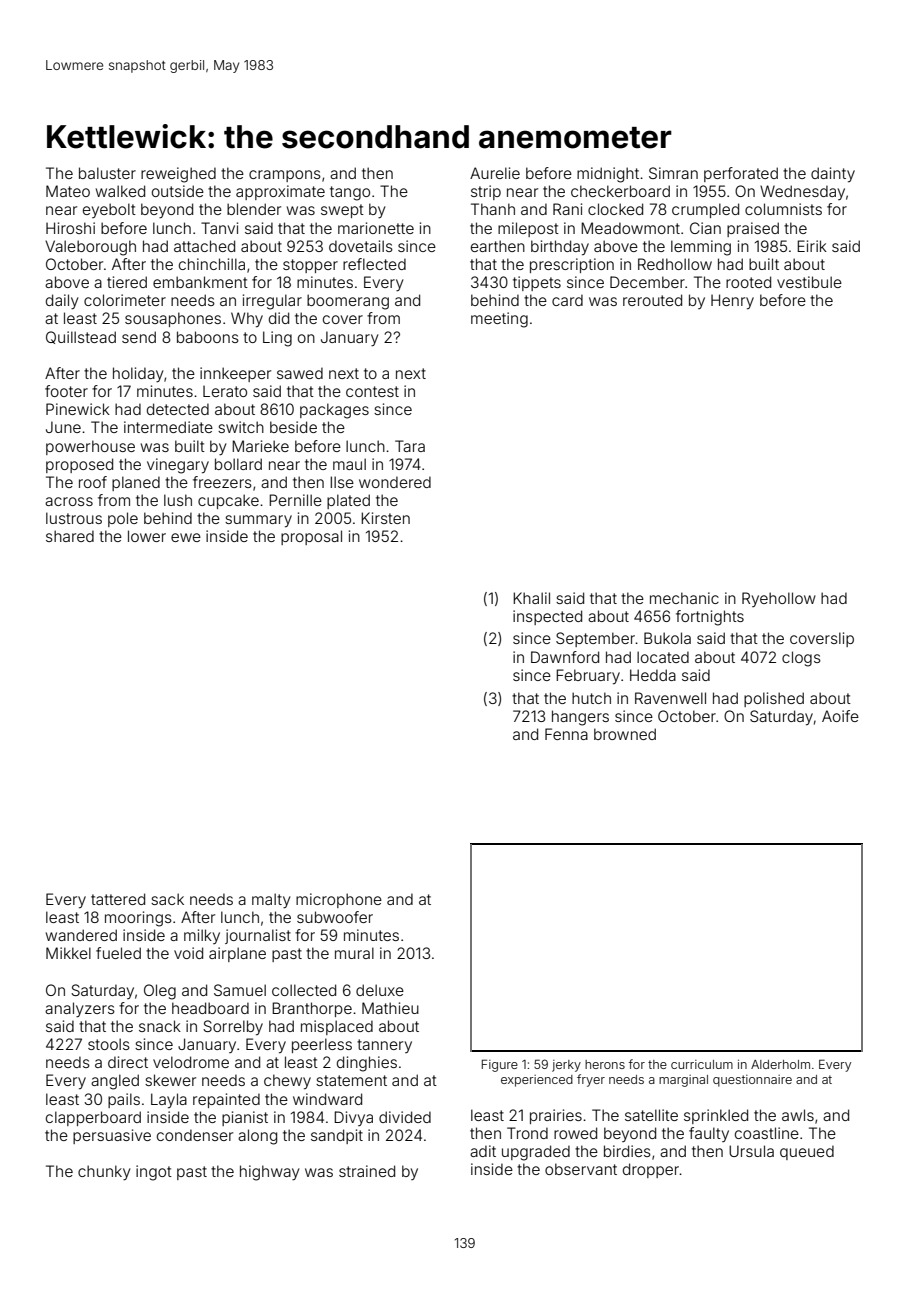 This screenshot has width=908, height=1316. I want to click on tattered, so click(118, 899).
